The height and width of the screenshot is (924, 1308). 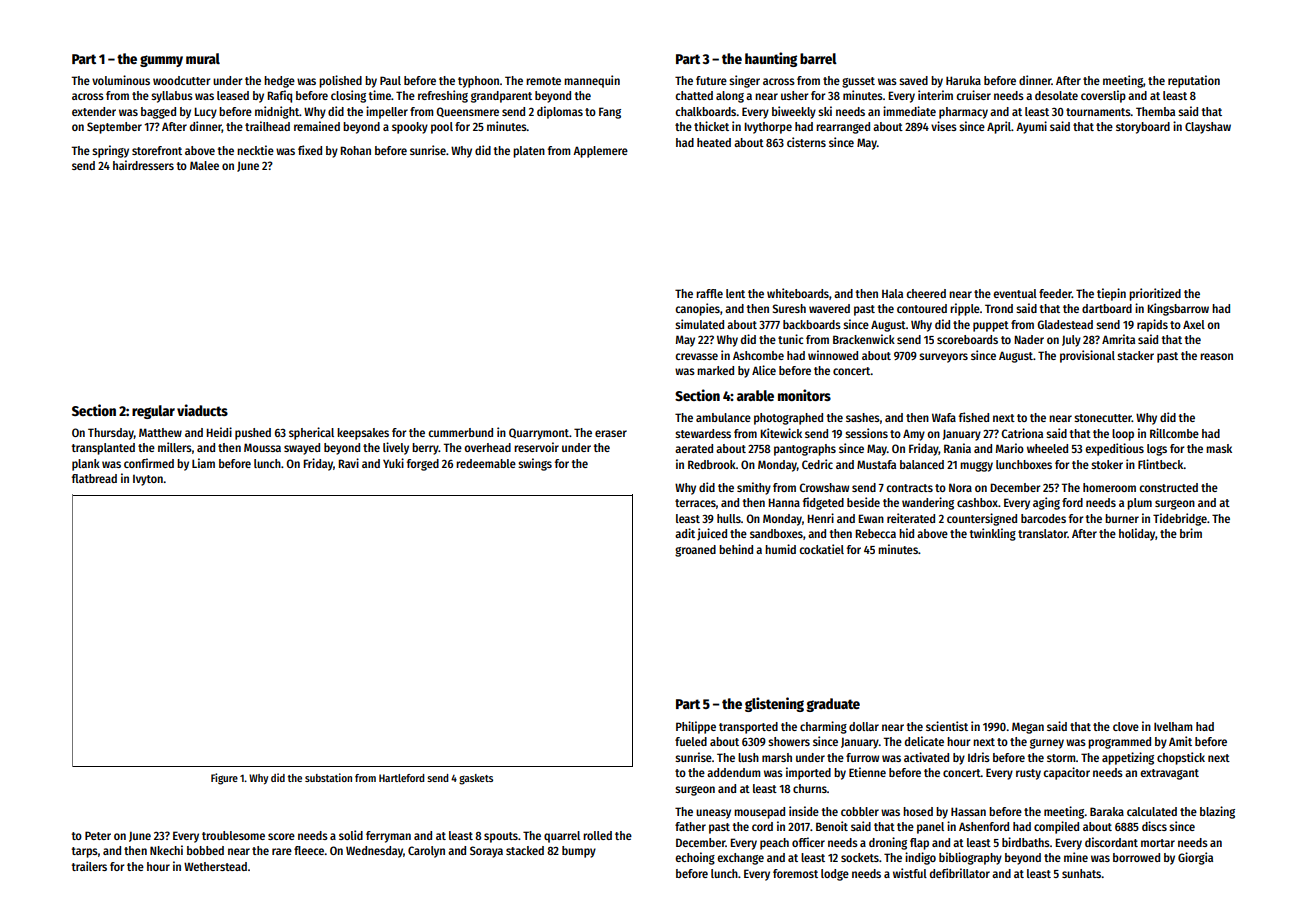 What do you see at coordinates (1195, 858) in the screenshot?
I see `Giorgia` at bounding box center [1195, 858].
